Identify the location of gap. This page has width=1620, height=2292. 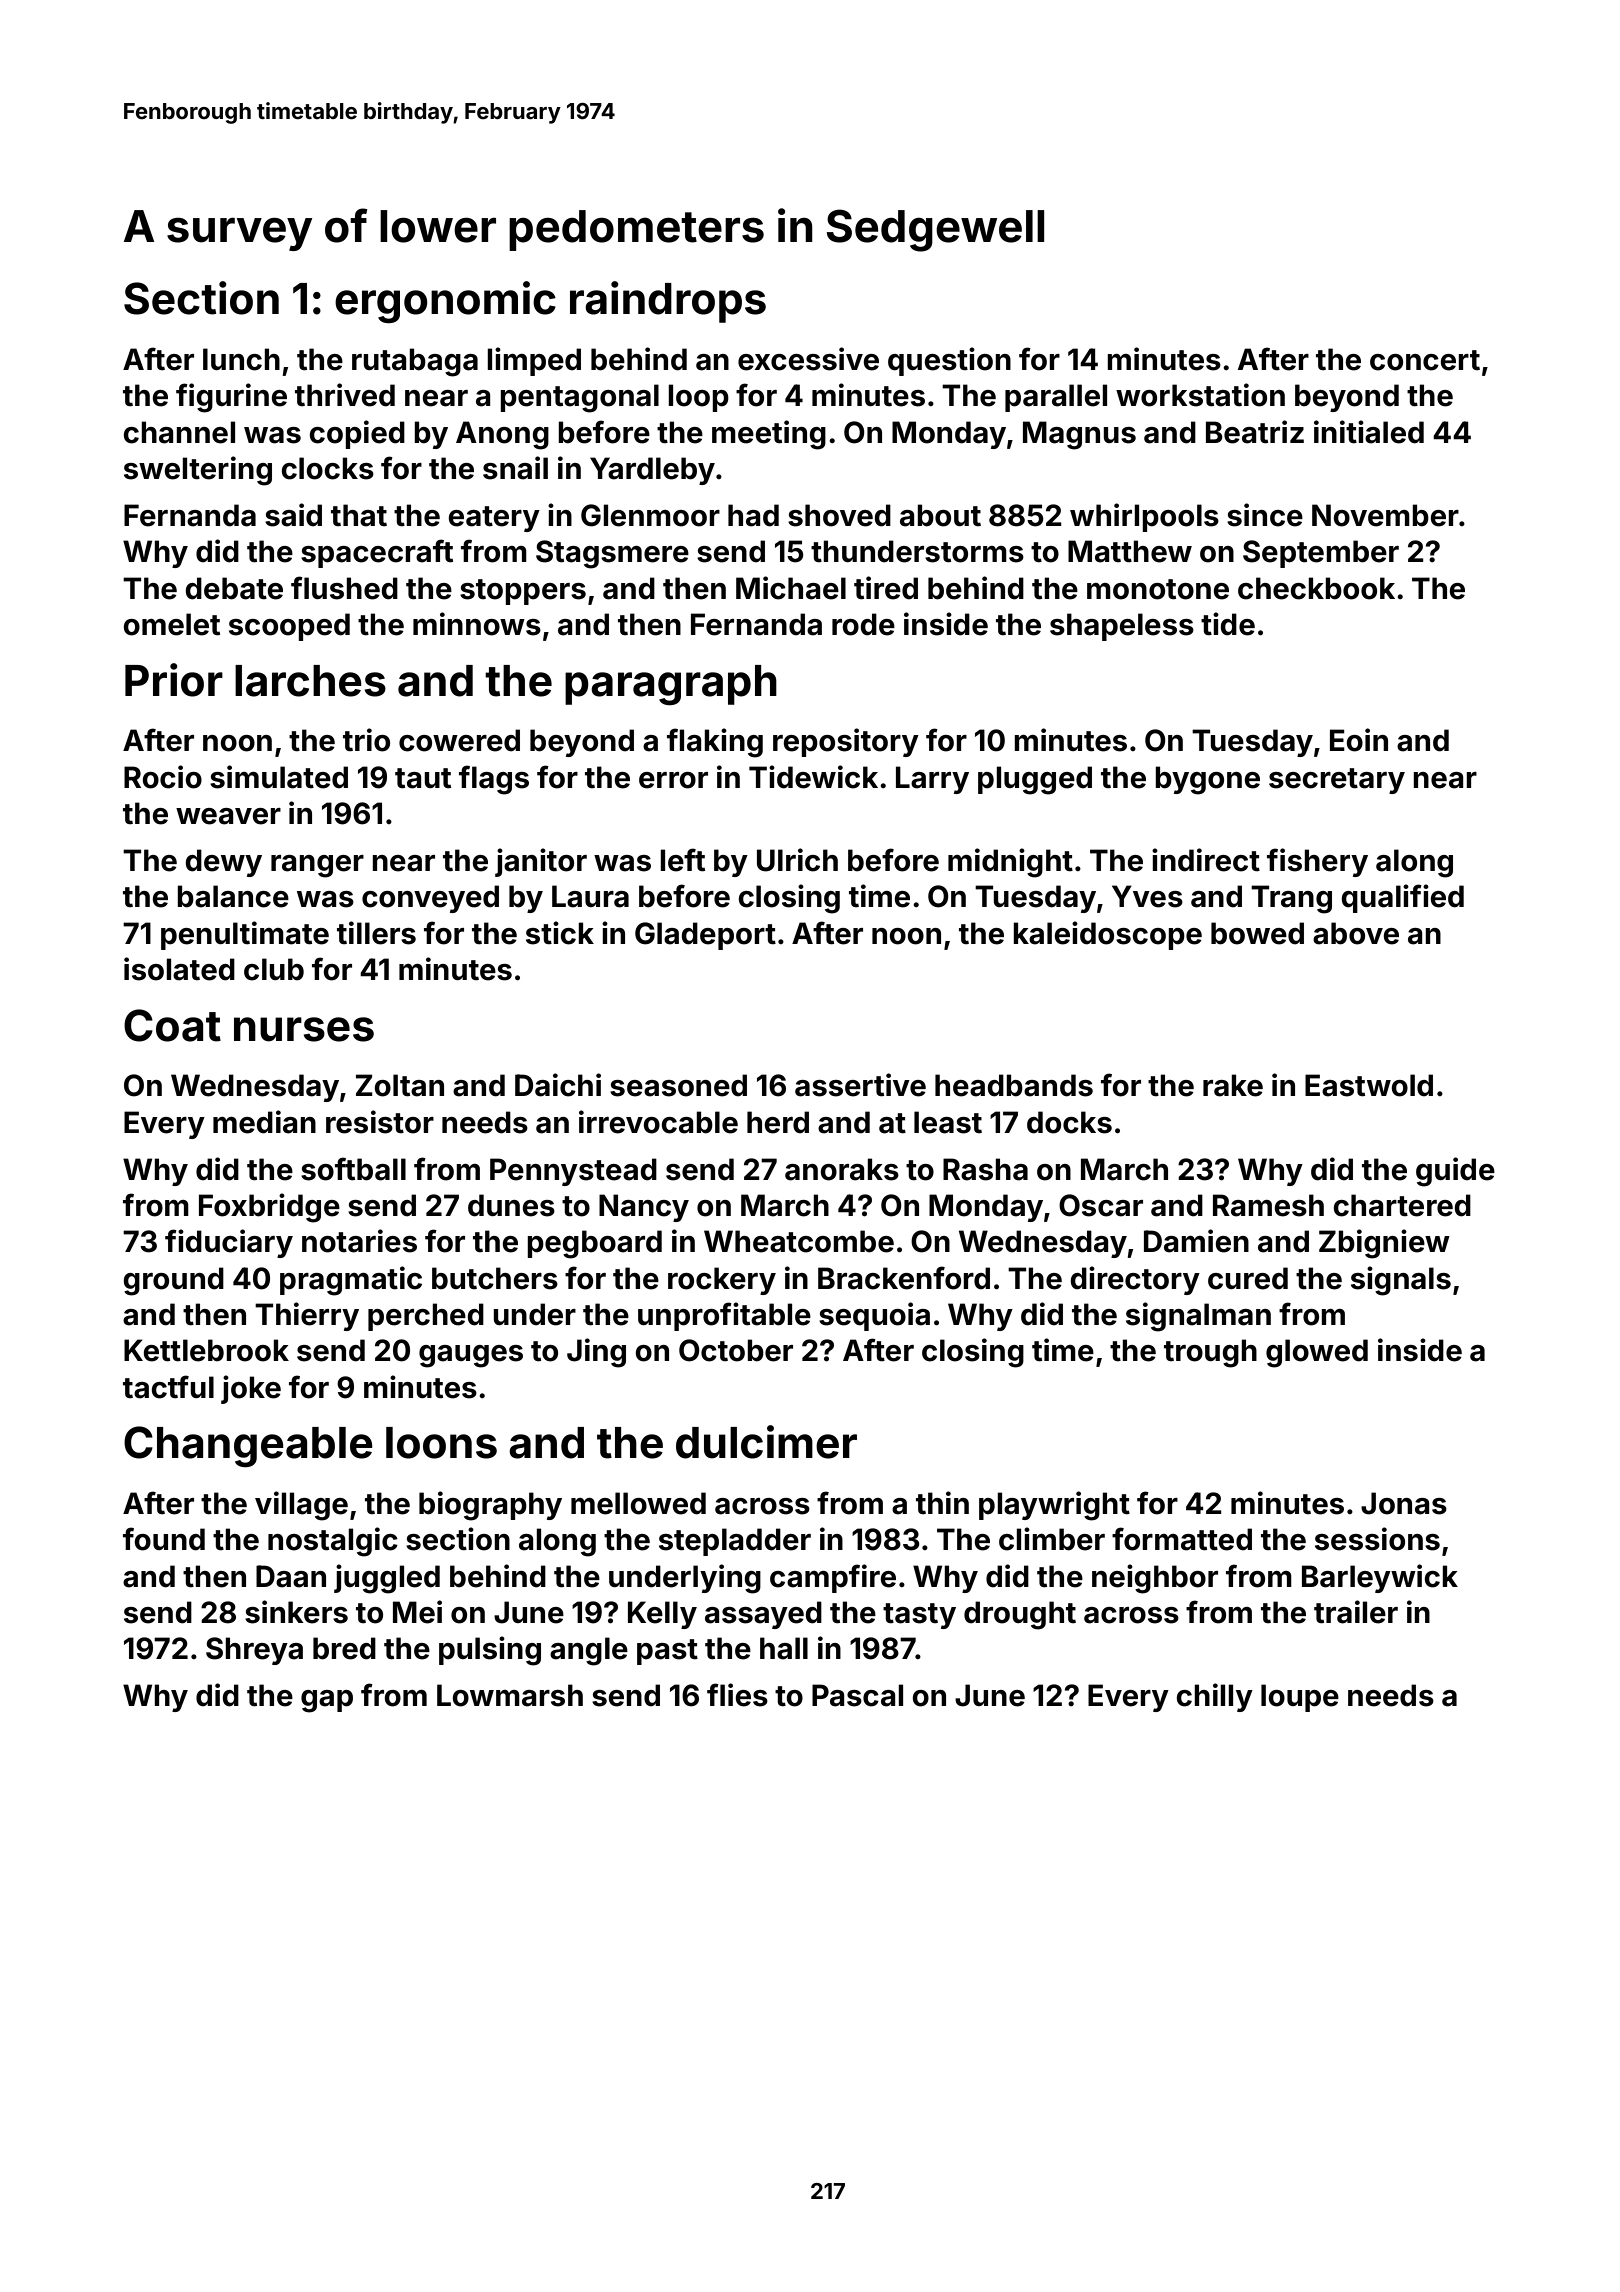
(327, 1701).
